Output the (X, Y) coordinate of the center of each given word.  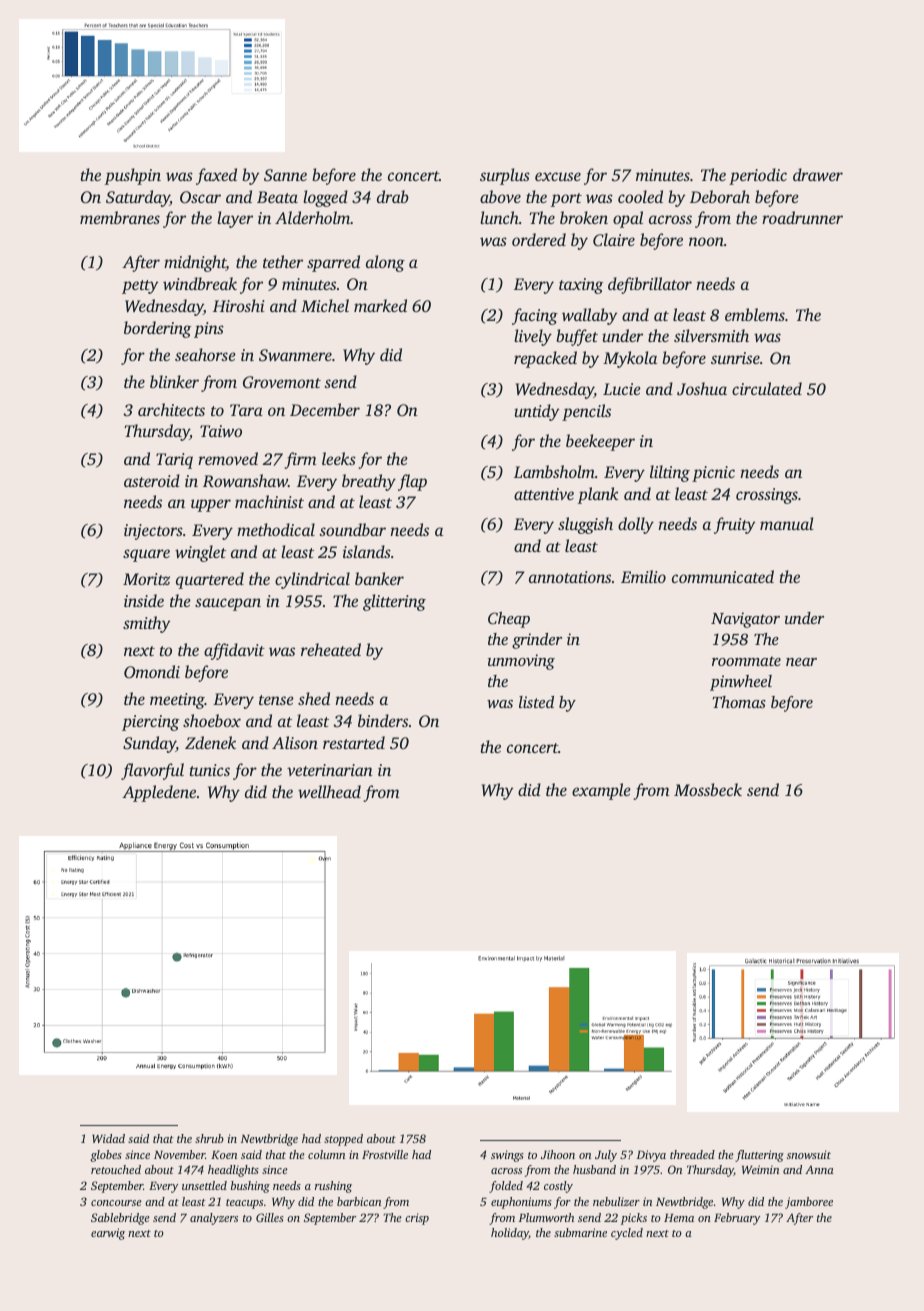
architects (171, 409)
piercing (150, 723)
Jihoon (558, 1154)
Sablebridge (120, 1219)
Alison (295, 742)
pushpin (132, 176)
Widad (108, 1138)
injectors (153, 532)
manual (787, 523)
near (801, 662)
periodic (758, 176)
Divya (651, 1156)
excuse (558, 176)
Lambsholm (554, 471)
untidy (536, 412)
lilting (670, 473)
